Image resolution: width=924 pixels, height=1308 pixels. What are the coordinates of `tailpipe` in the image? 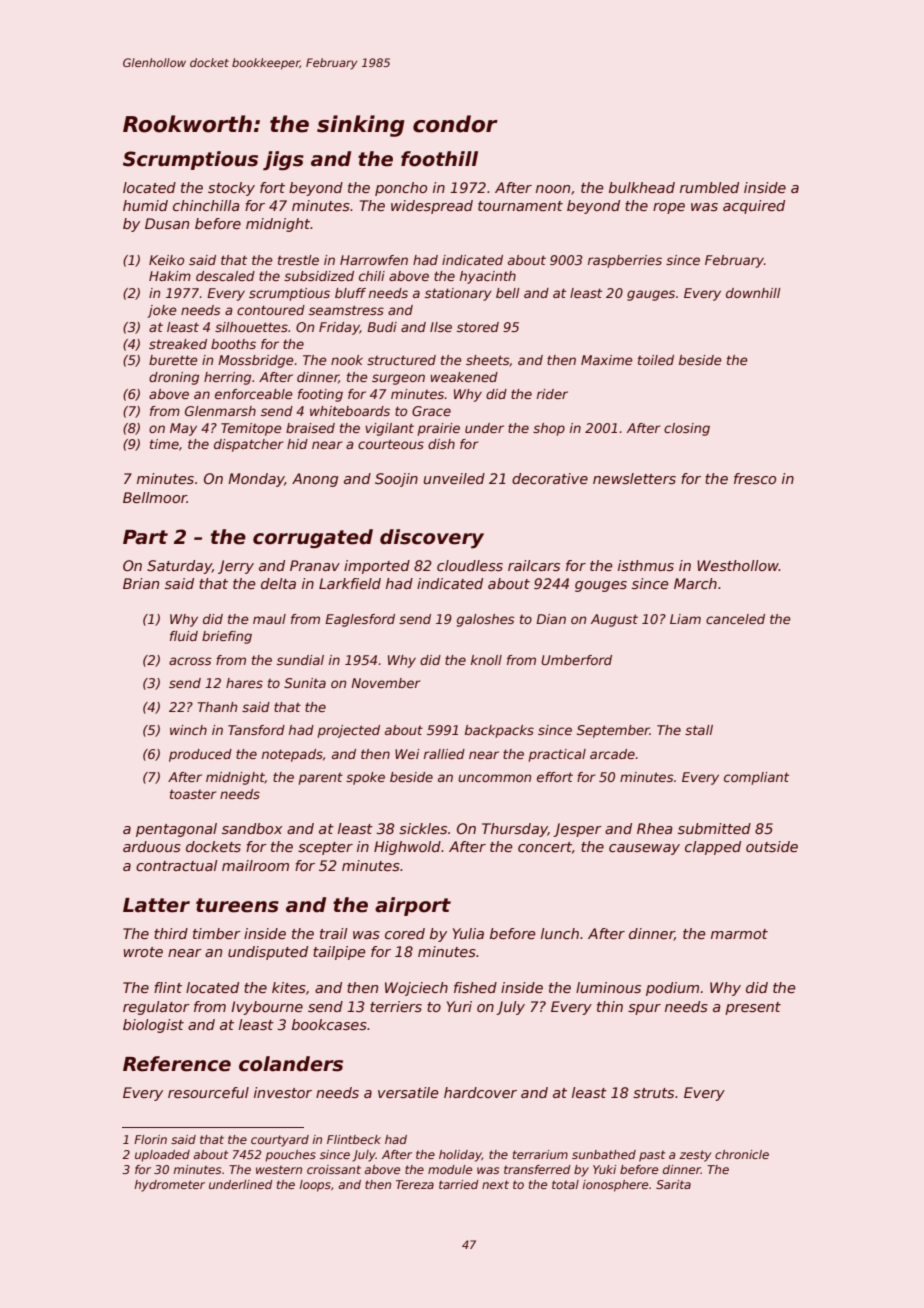 It's located at (339, 953).
